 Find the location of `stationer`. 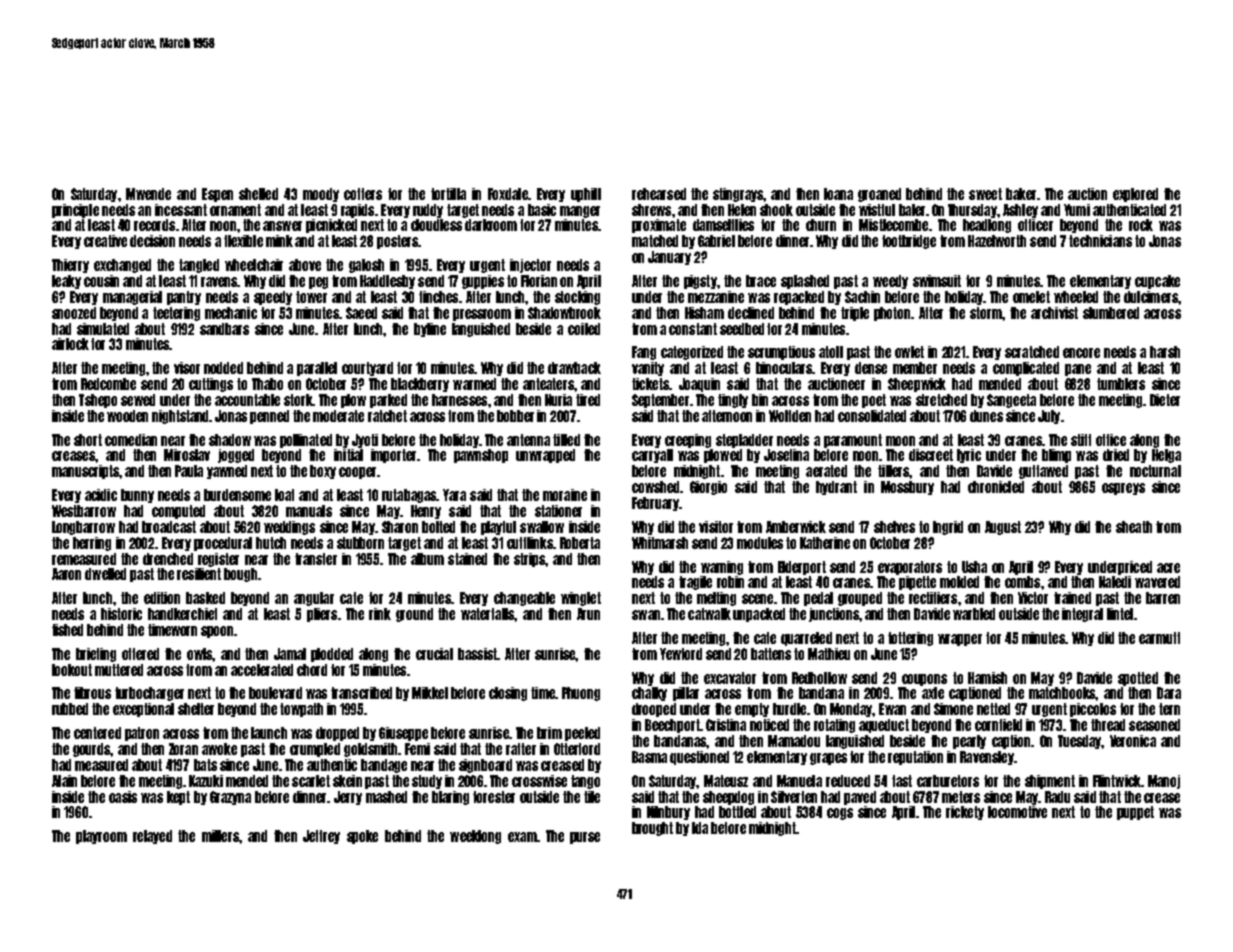

stationer is located at coordinates (558, 511).
